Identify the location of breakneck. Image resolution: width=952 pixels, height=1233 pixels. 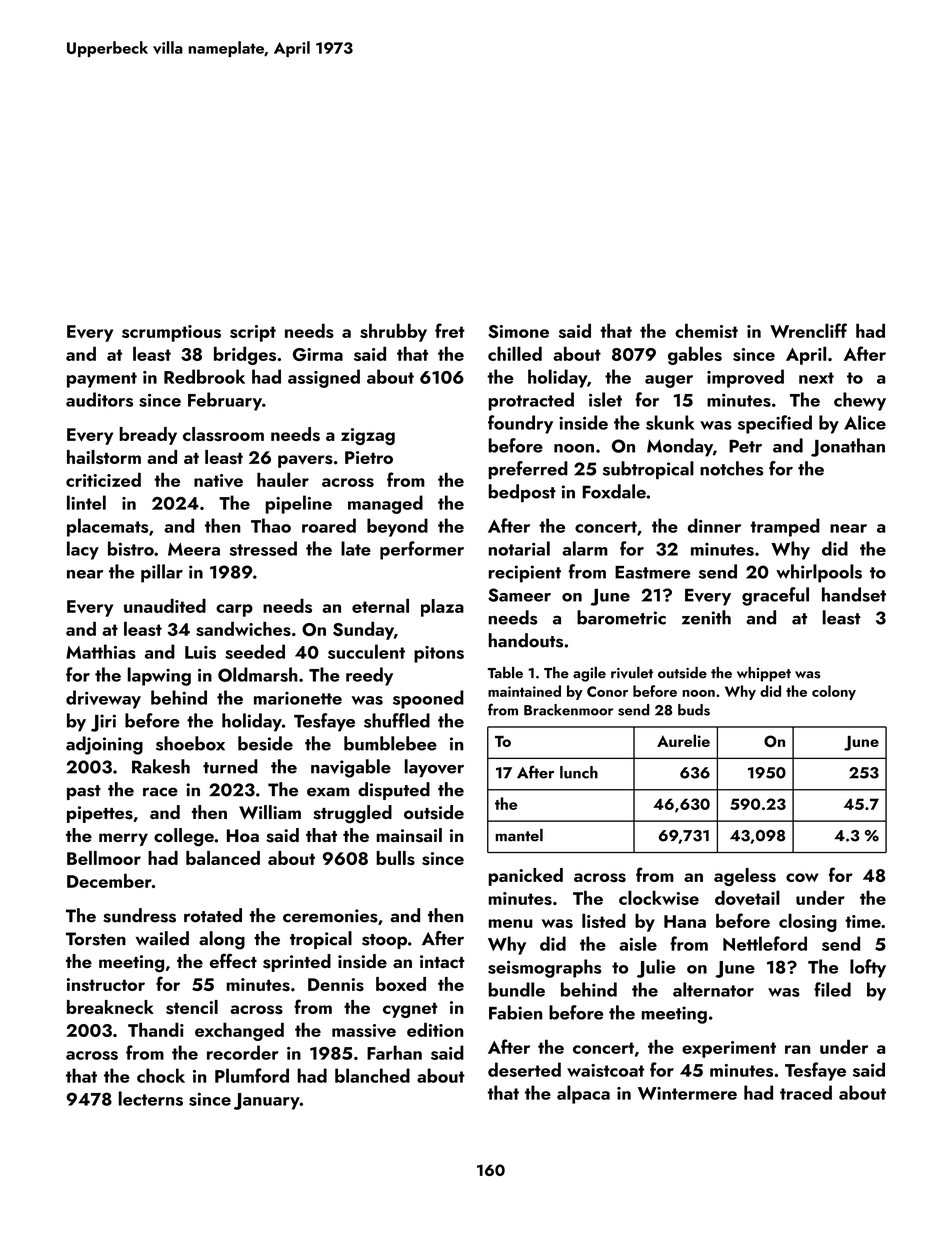
(110, 1007).
